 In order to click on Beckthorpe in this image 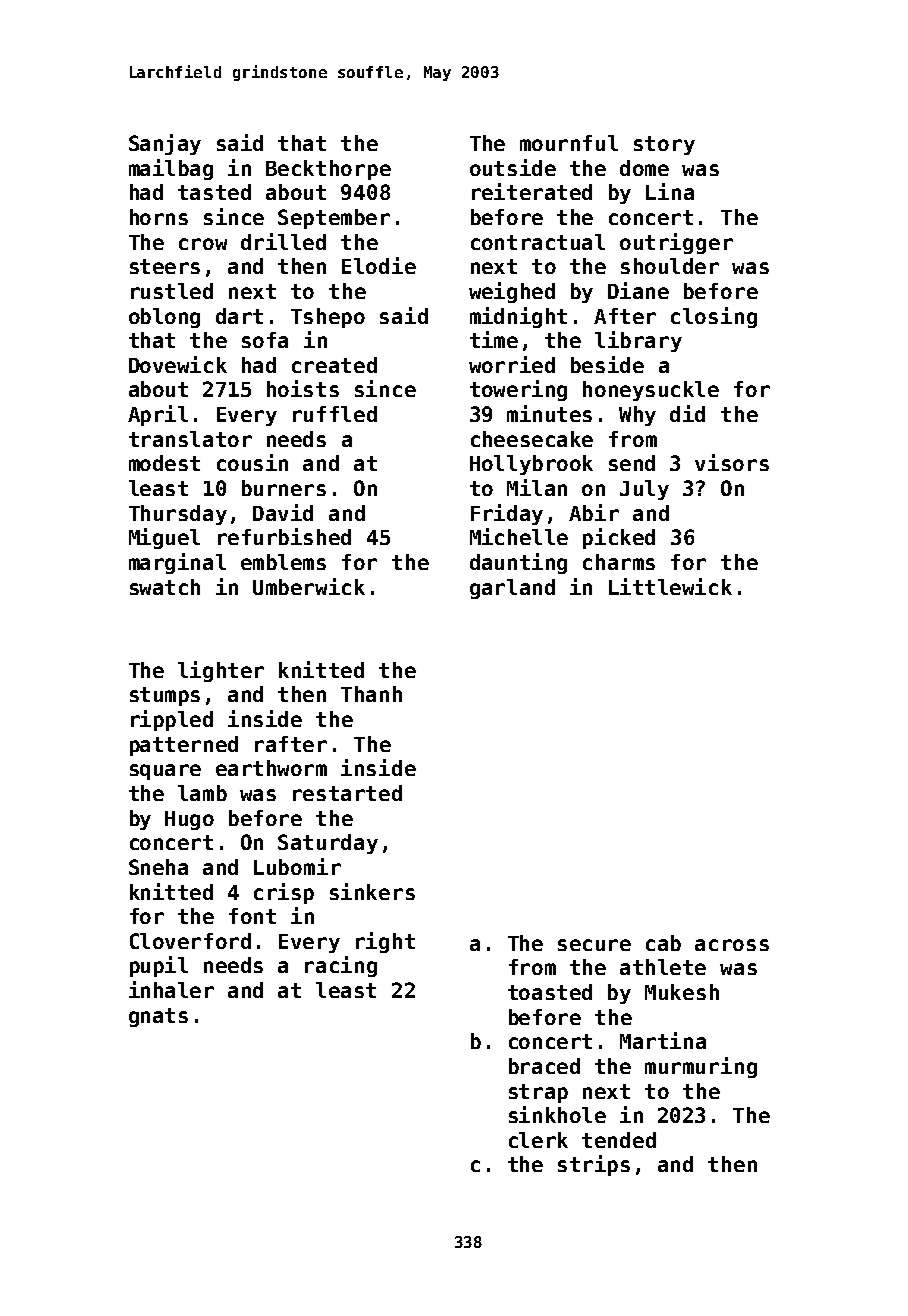, I will do `click(328, 170)`.
